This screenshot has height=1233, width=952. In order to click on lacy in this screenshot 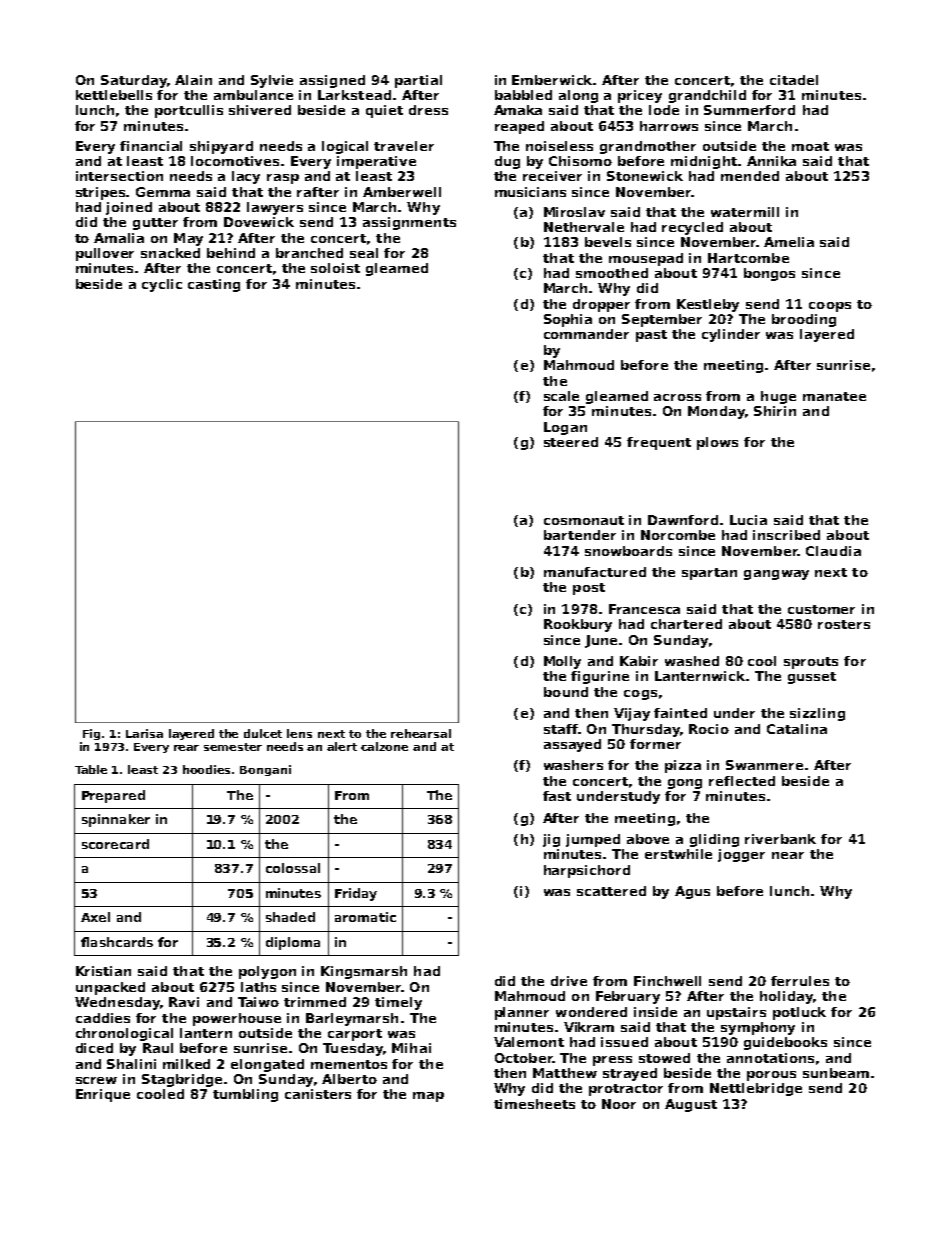, I will do `click(246, 177)`.
